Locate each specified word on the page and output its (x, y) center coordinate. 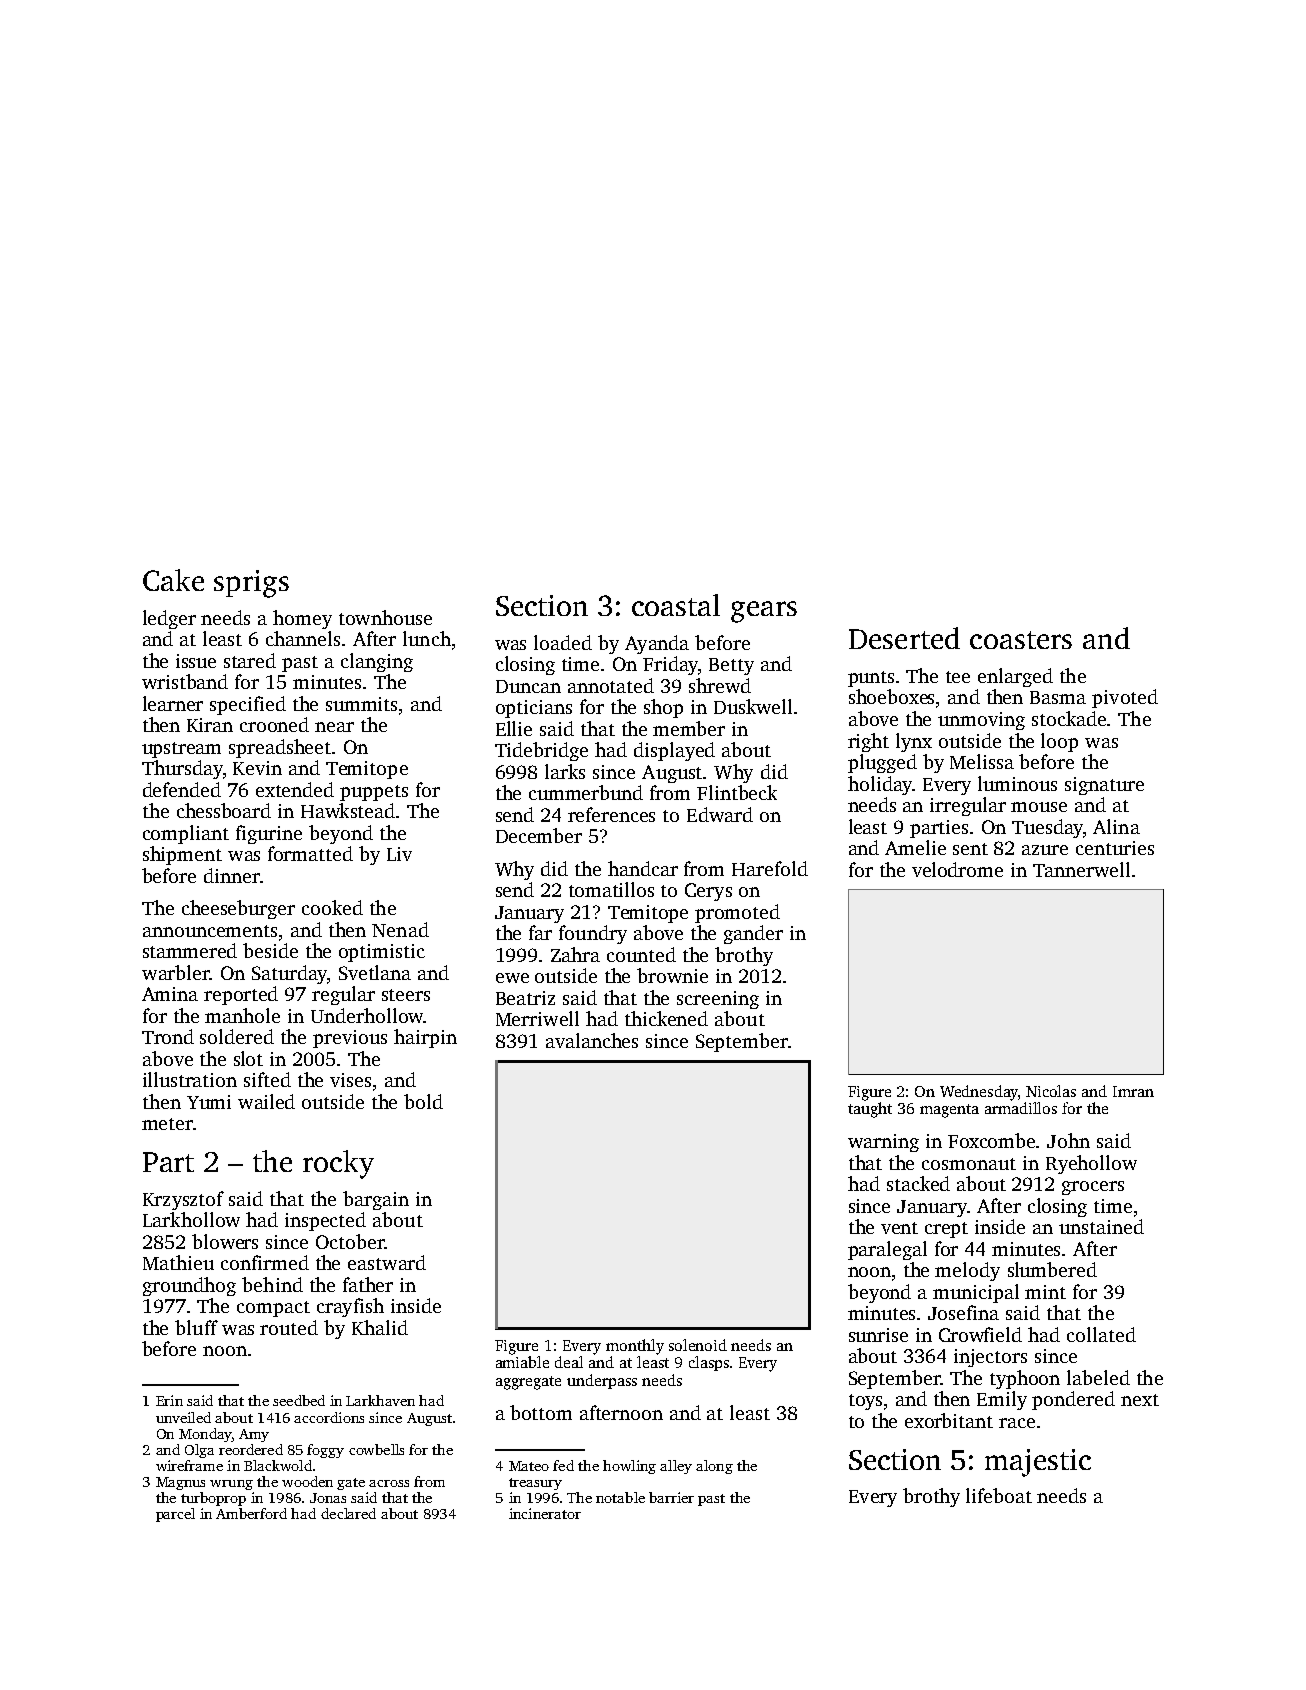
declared (348, 1513)
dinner (232, 875)
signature (1104, 786)
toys (865, 1402)
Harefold (770, 868)
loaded (563, 642)
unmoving (981, 721)
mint (1045, 1292)
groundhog (189, 1286)
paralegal (887, 1250)
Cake (173, 580)
